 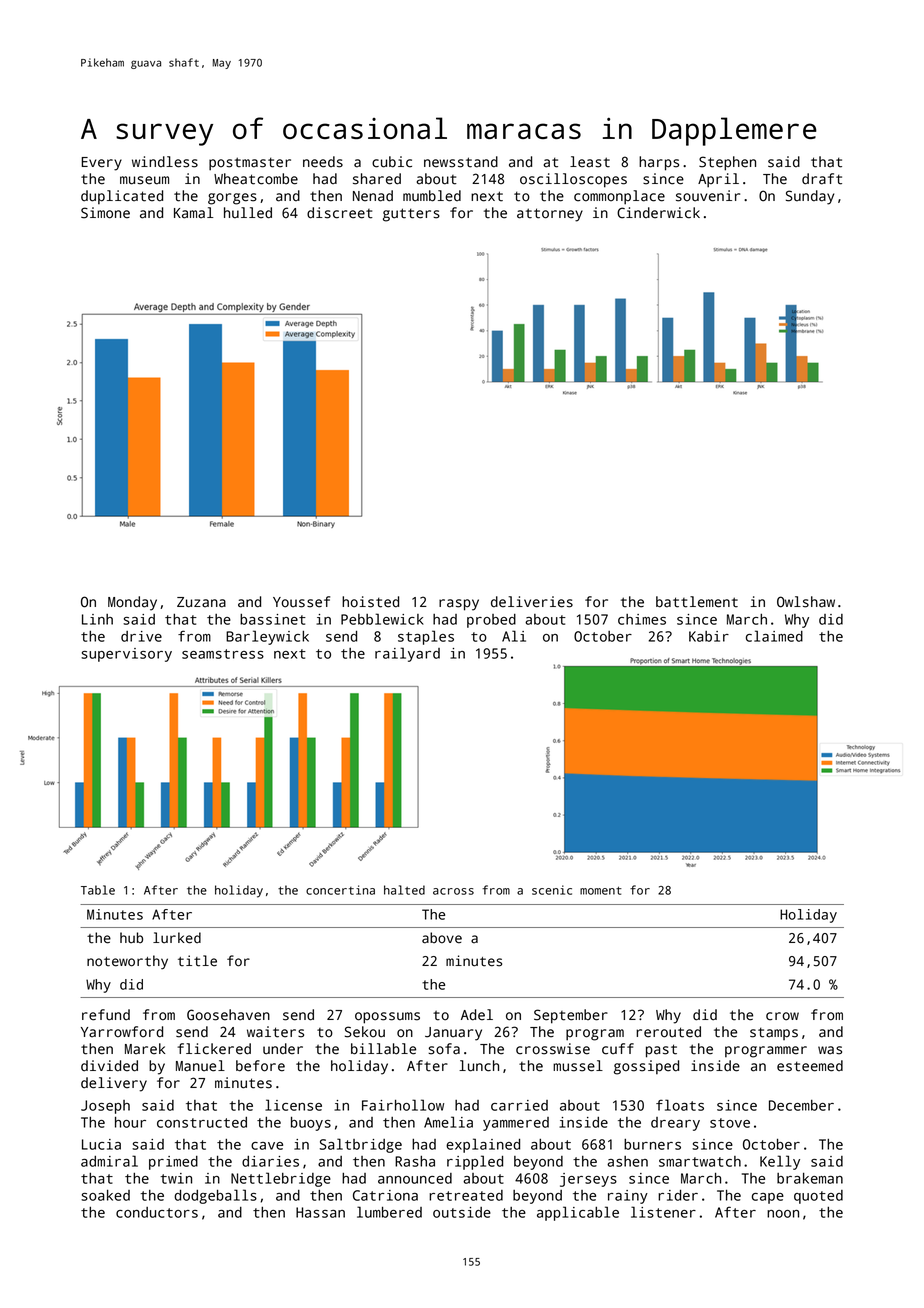 What do you see at coordinates (806, 602) in the page?
I see `Owlshaw` at bounding box center [806, 602].
